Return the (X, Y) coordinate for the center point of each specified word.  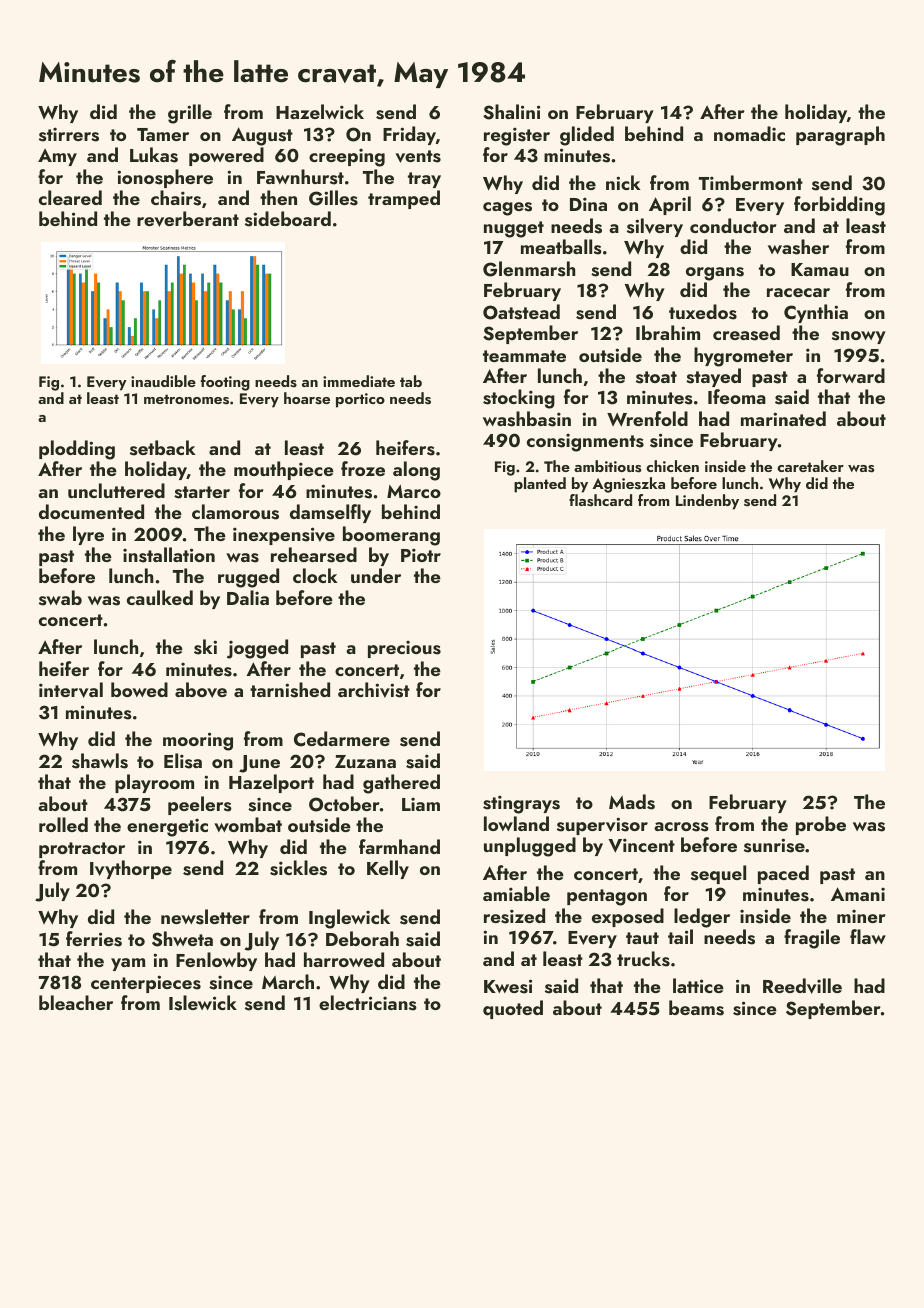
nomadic (749, 133)
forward (851, 375)
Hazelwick (320, 111)
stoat (656, 377)
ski (205, 647)
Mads (632, 802)
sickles (298, 868)
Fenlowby (216, 961)
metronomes (186, 399)
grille (190, 114)
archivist (374, 690)
